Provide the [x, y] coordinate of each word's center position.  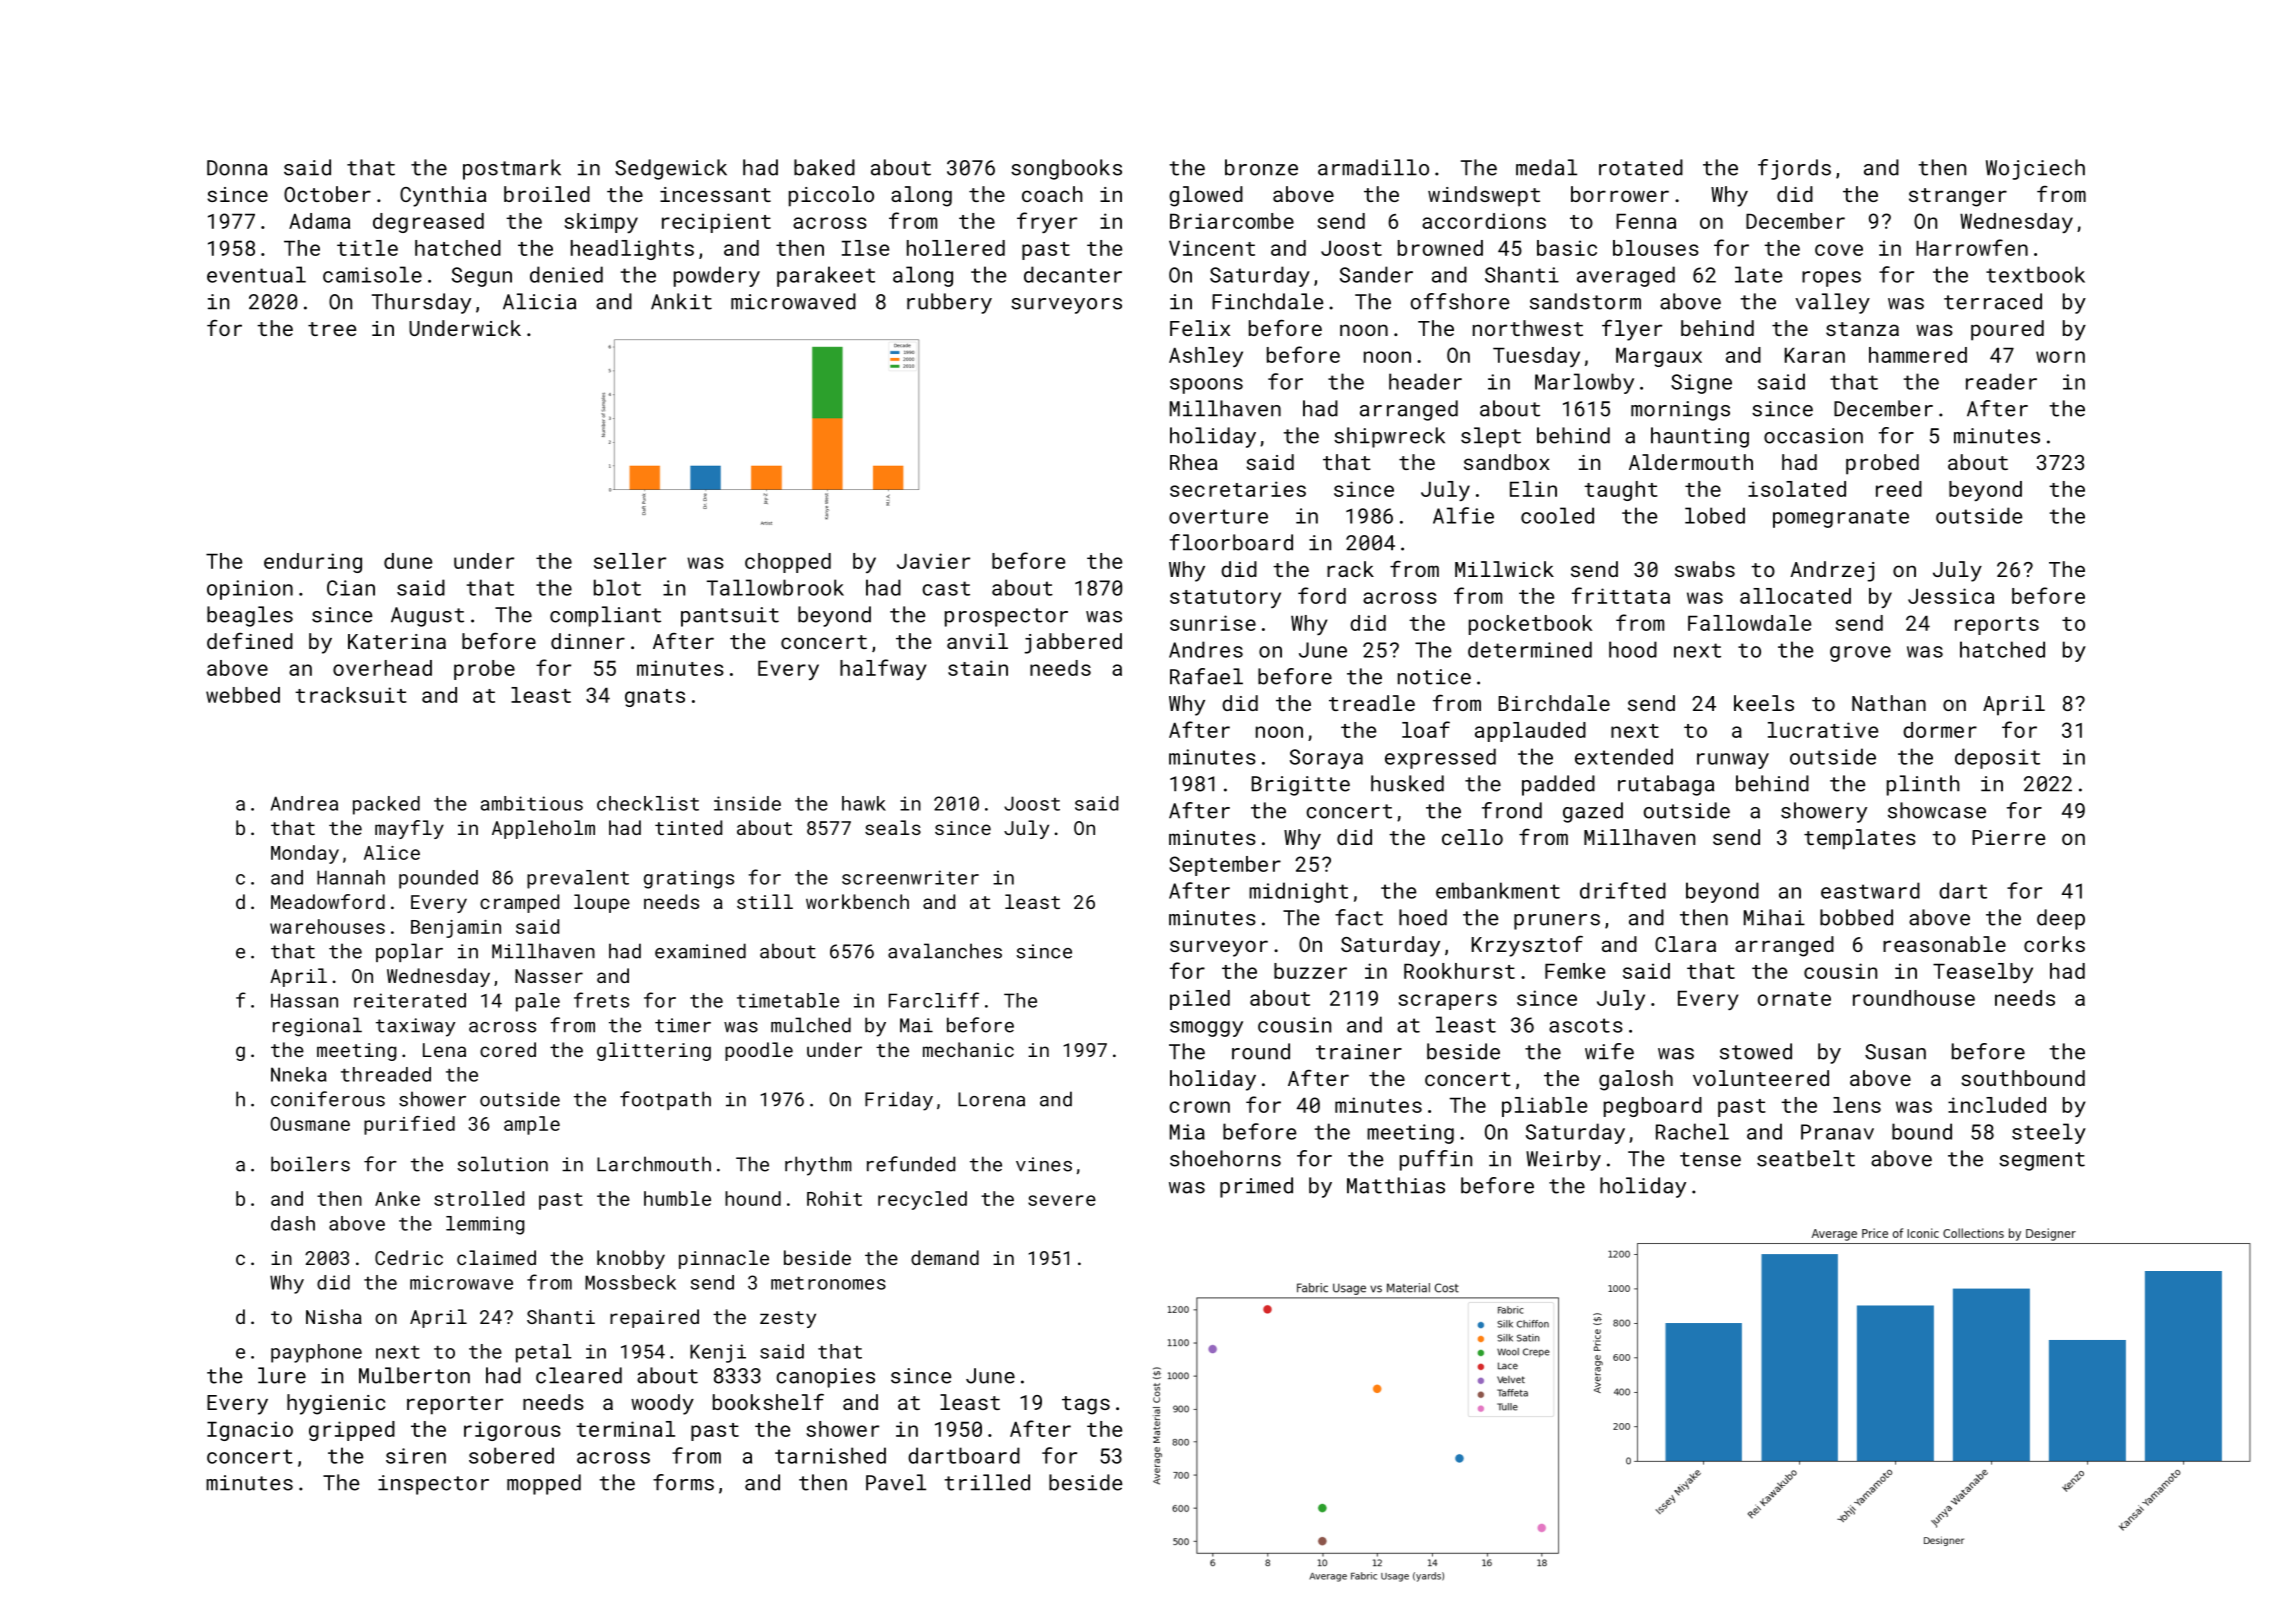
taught [1621, 491]
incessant [715, 194]
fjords [1794, 169]
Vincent [1212, 248]
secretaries [1238, 489]
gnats [655, 698]
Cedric [409, 1257]
